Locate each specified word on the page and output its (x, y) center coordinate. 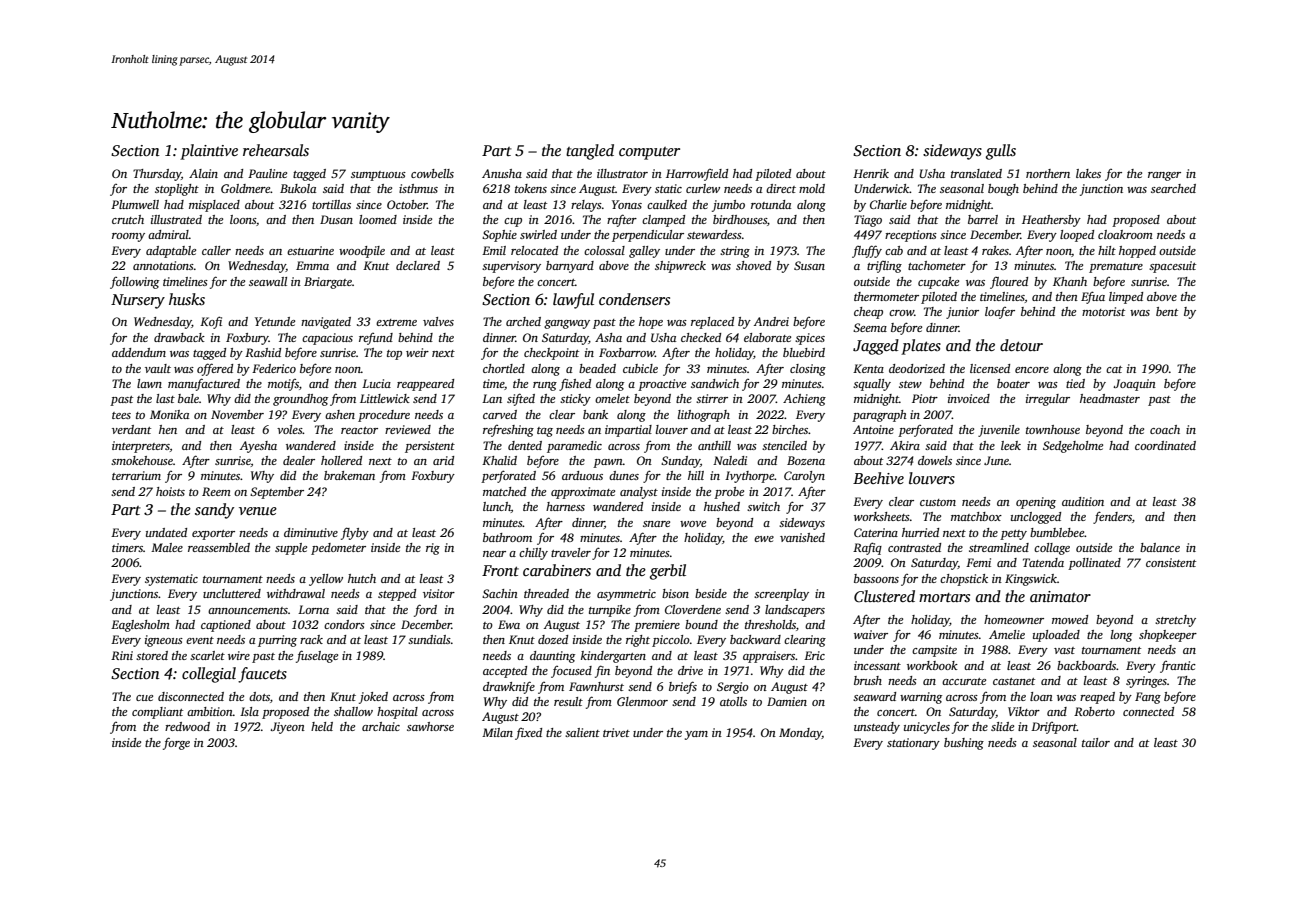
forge (176, 743)
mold (812, 188)
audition (1083, 501)
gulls (1001, 152)
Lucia (376, 383)
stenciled (784, 445)
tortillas (331, 204)
